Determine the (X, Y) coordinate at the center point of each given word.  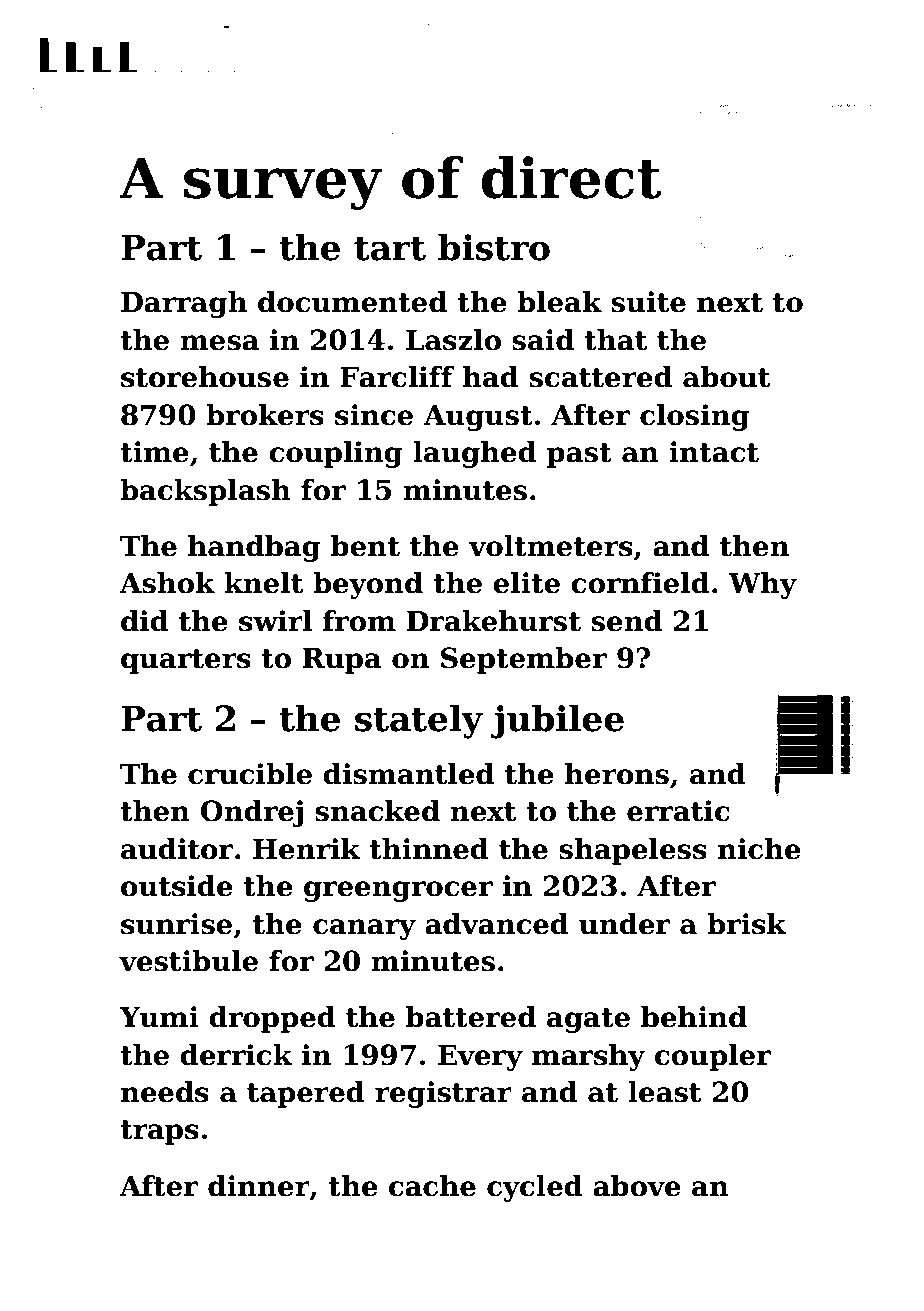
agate (588, 1020)
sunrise (176, 924)
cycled (535, 1188)
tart (390, 249)
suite (649, 302)
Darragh (184, 304)
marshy (588, 1057)
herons (616, 774)
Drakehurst (494, 621)
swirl (275, 621)
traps (159, 1132)
